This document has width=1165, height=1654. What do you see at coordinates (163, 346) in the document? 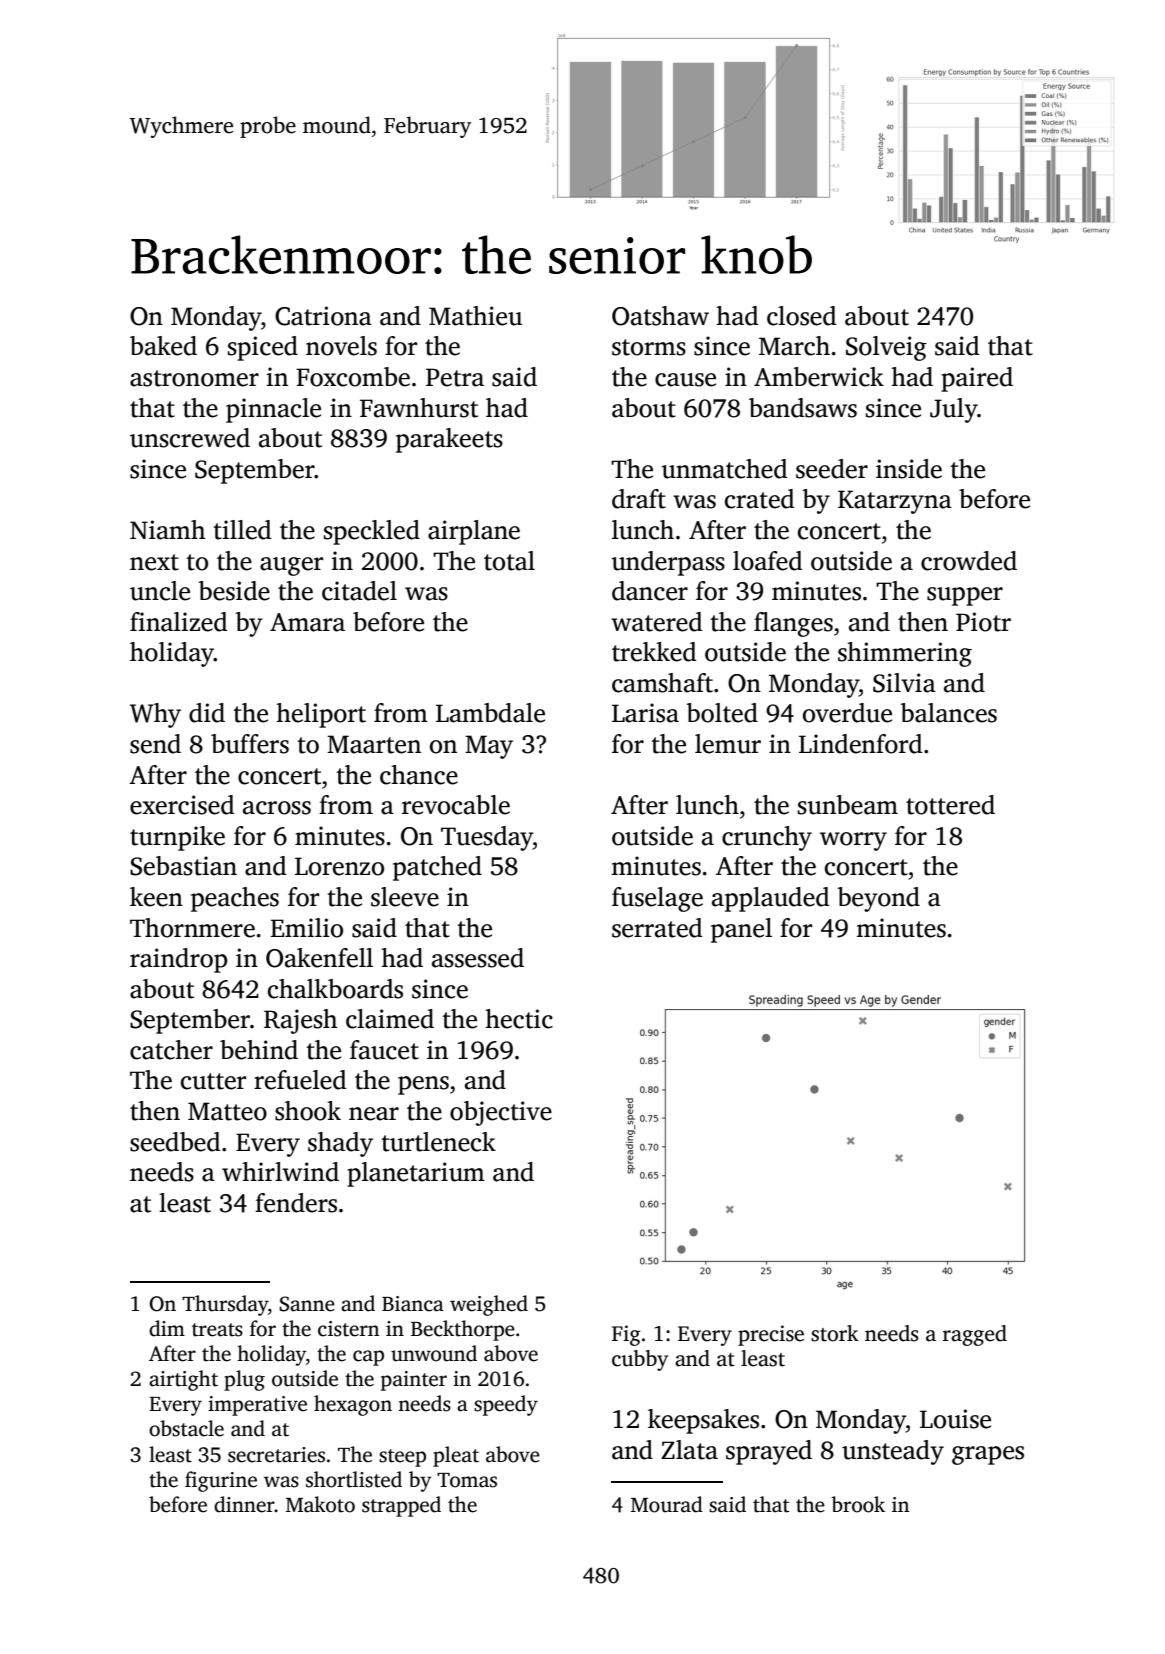
I see `baked` at bounding box center [163, 346].
